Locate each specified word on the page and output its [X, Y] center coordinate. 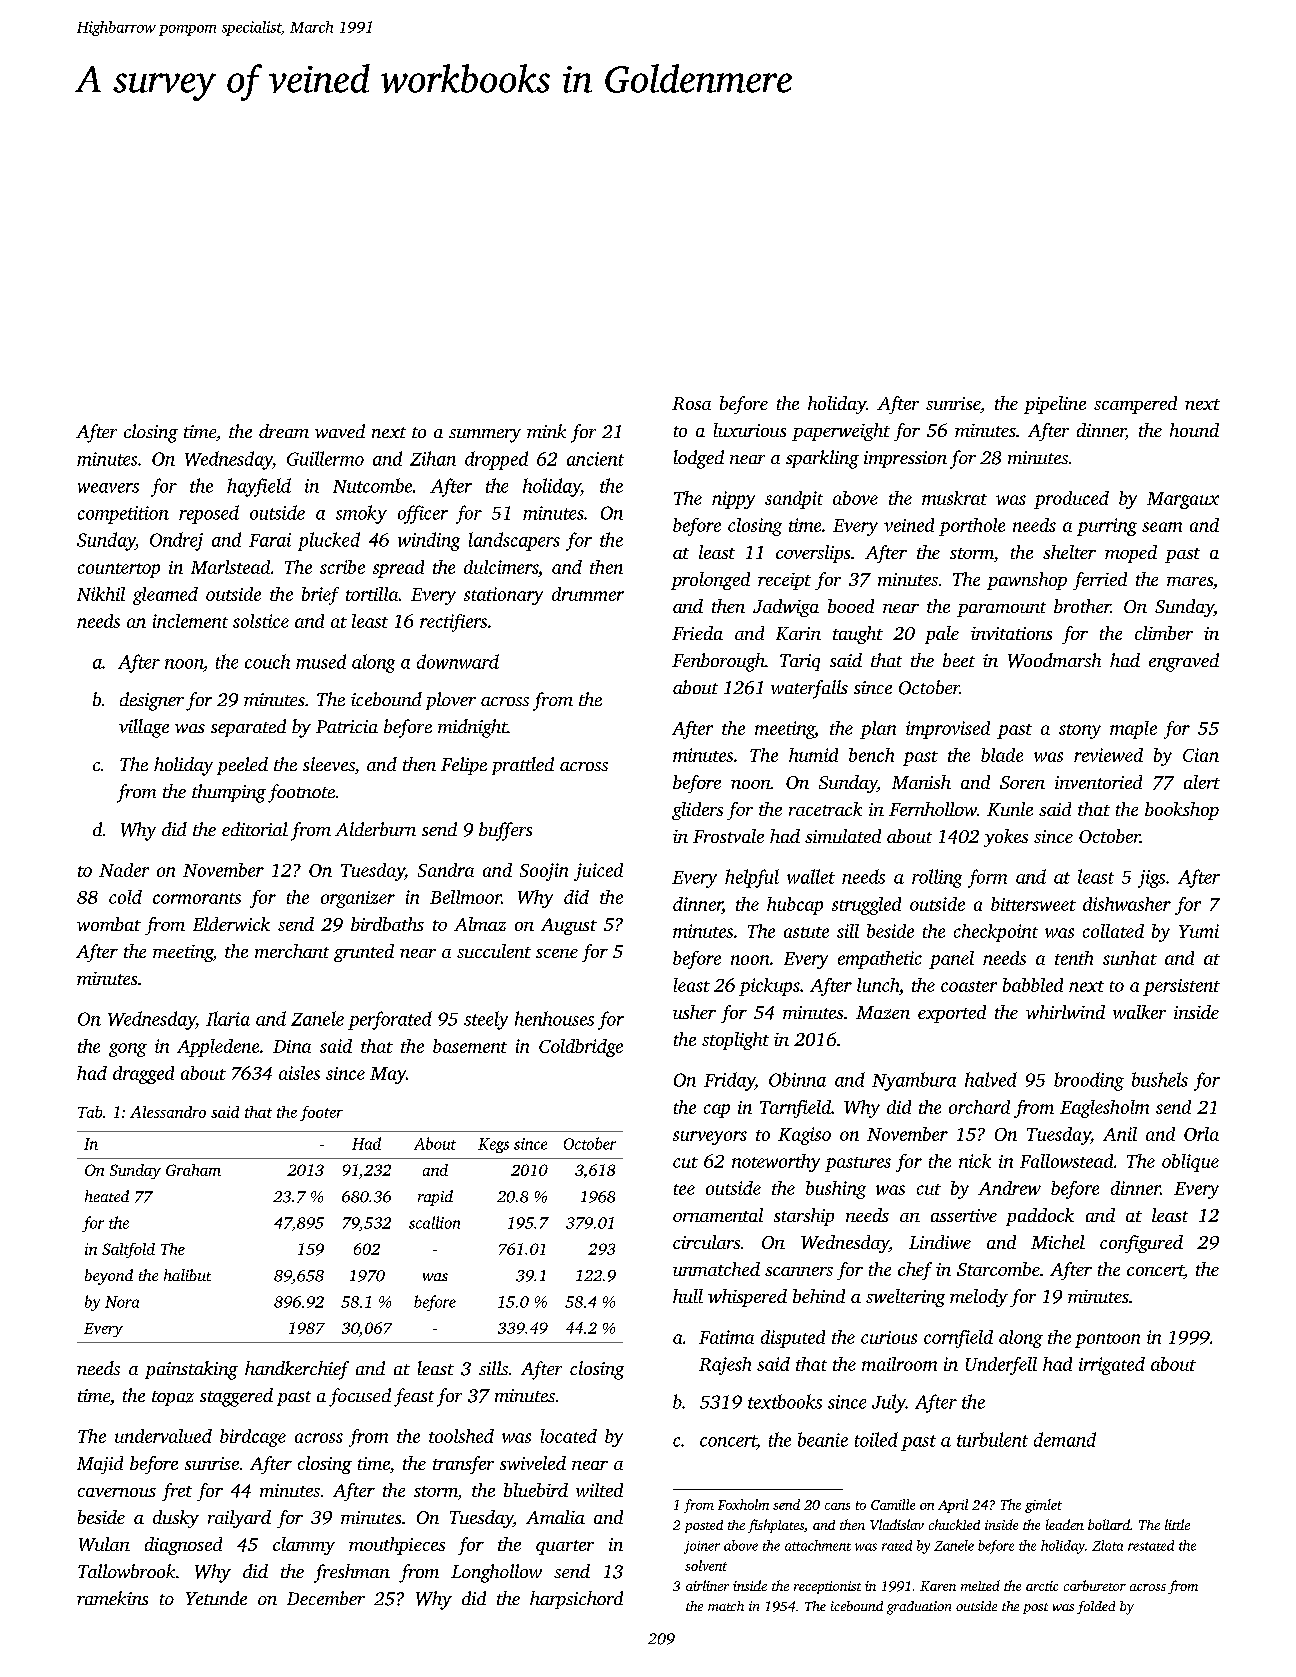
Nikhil [101, 594]
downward [458, 661]
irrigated [1112, 1366]
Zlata [1107, 1545]
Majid [100, 1465]
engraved [1184, 662]
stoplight [735, 1041]
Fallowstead [1066, 1161]
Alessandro [168, 1112]
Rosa [691, 403]
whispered [747, 1298]
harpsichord [576, 1600]
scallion [434, 1222]
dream [284, 431]
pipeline [1055, 405]
